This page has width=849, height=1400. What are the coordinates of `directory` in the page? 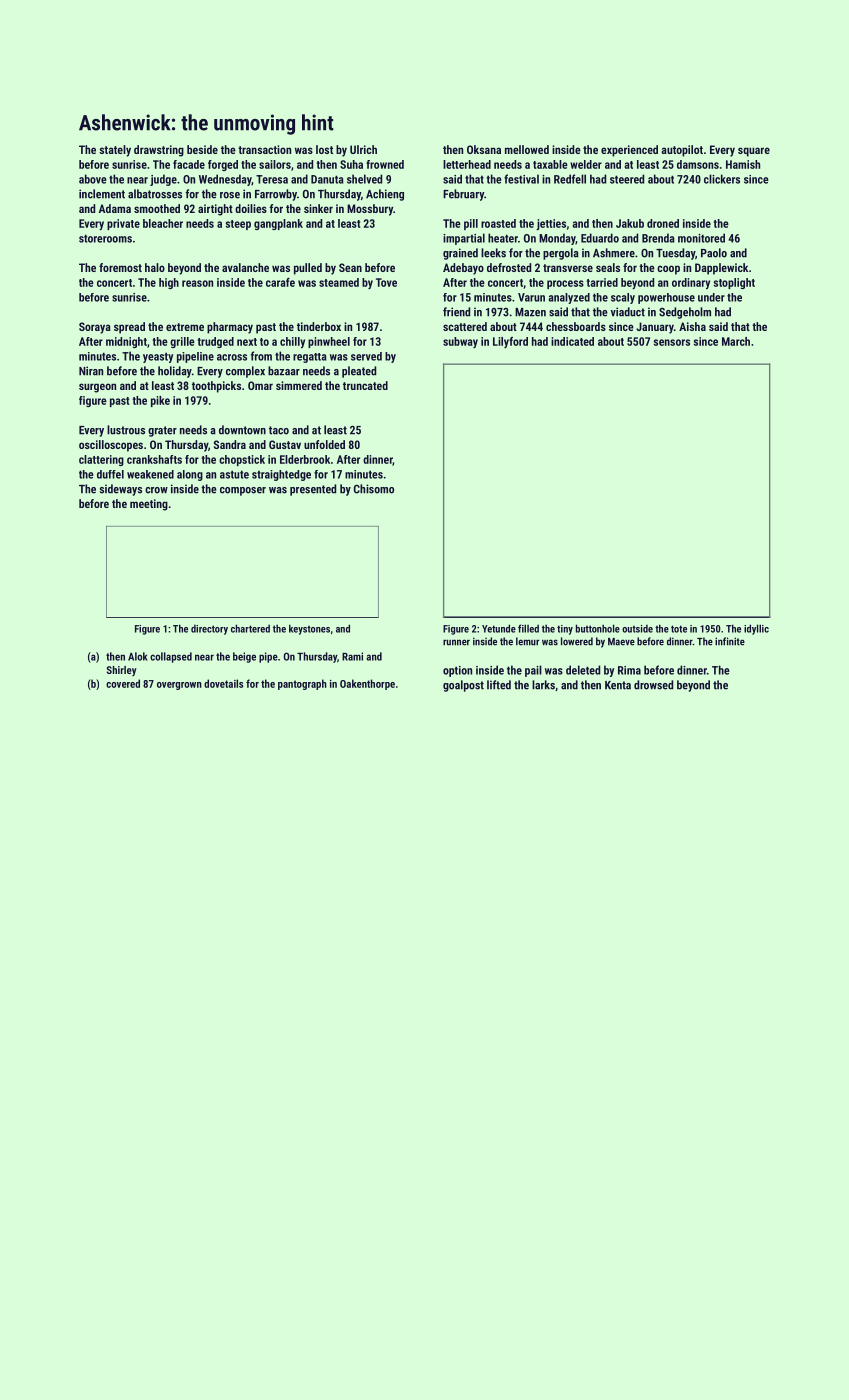 It's located at (209, 630).
